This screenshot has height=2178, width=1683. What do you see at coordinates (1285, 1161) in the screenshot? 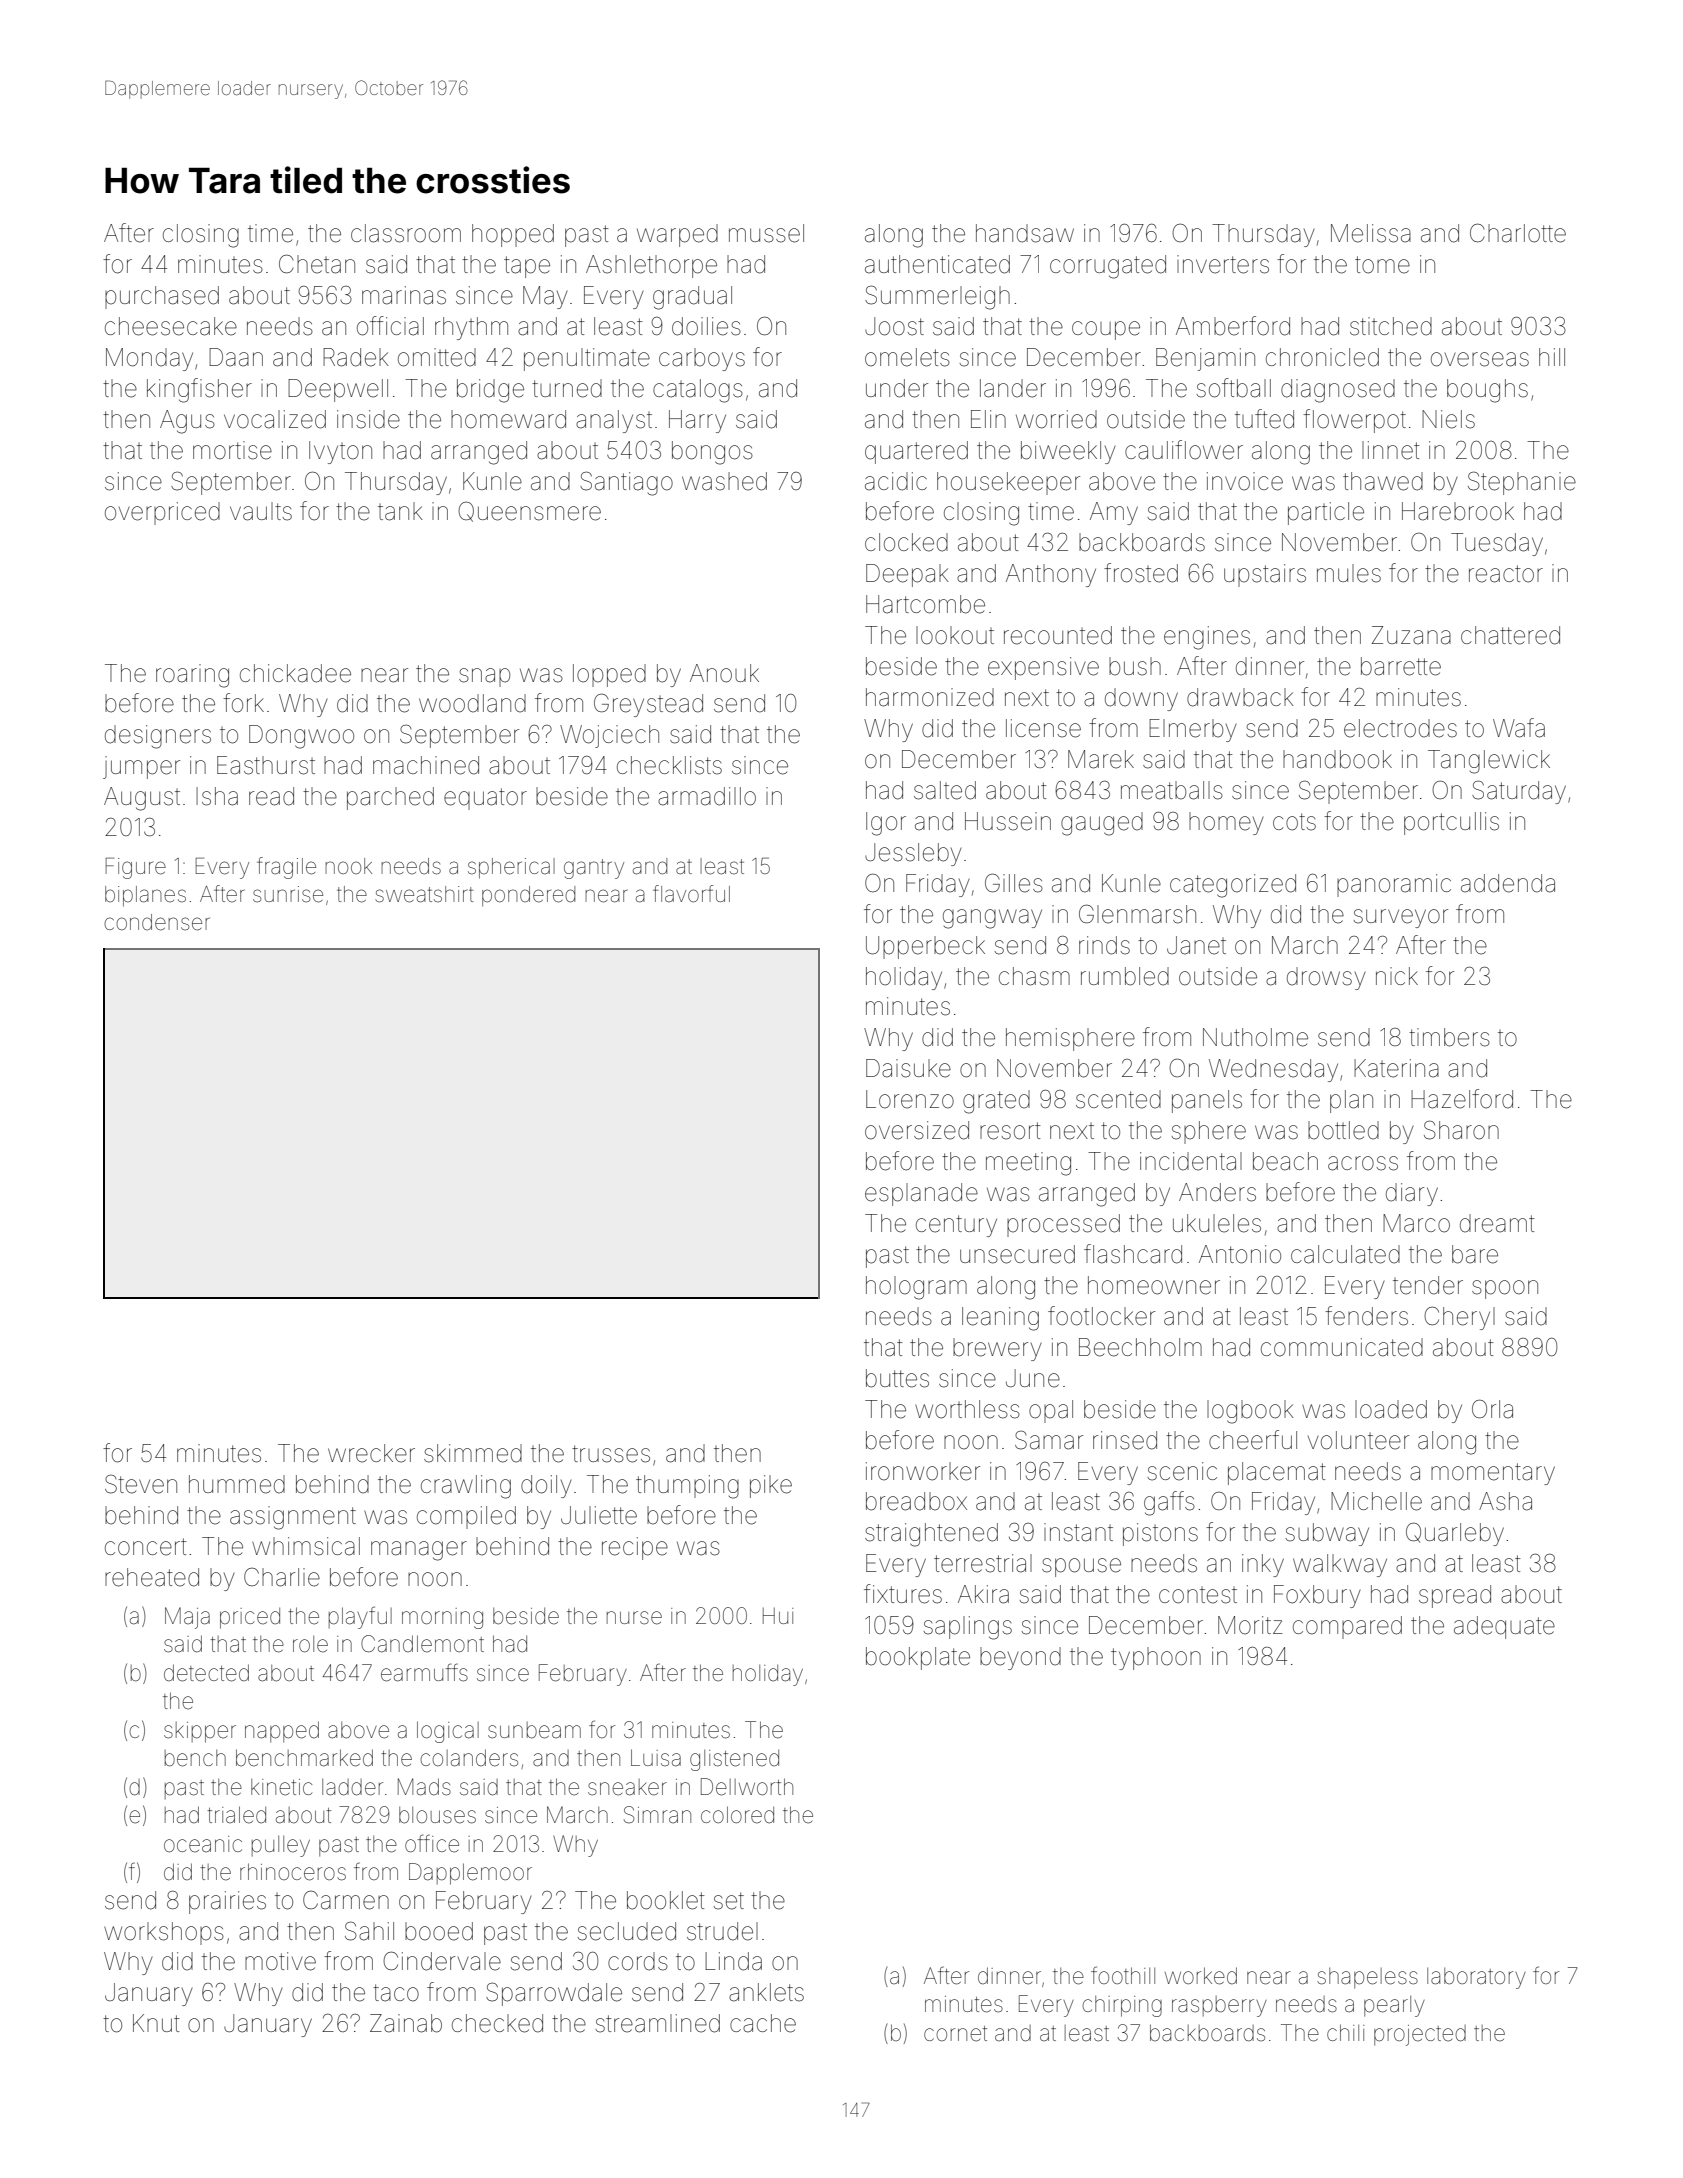
I see `beach` at bounding box center [1285, 1161].
